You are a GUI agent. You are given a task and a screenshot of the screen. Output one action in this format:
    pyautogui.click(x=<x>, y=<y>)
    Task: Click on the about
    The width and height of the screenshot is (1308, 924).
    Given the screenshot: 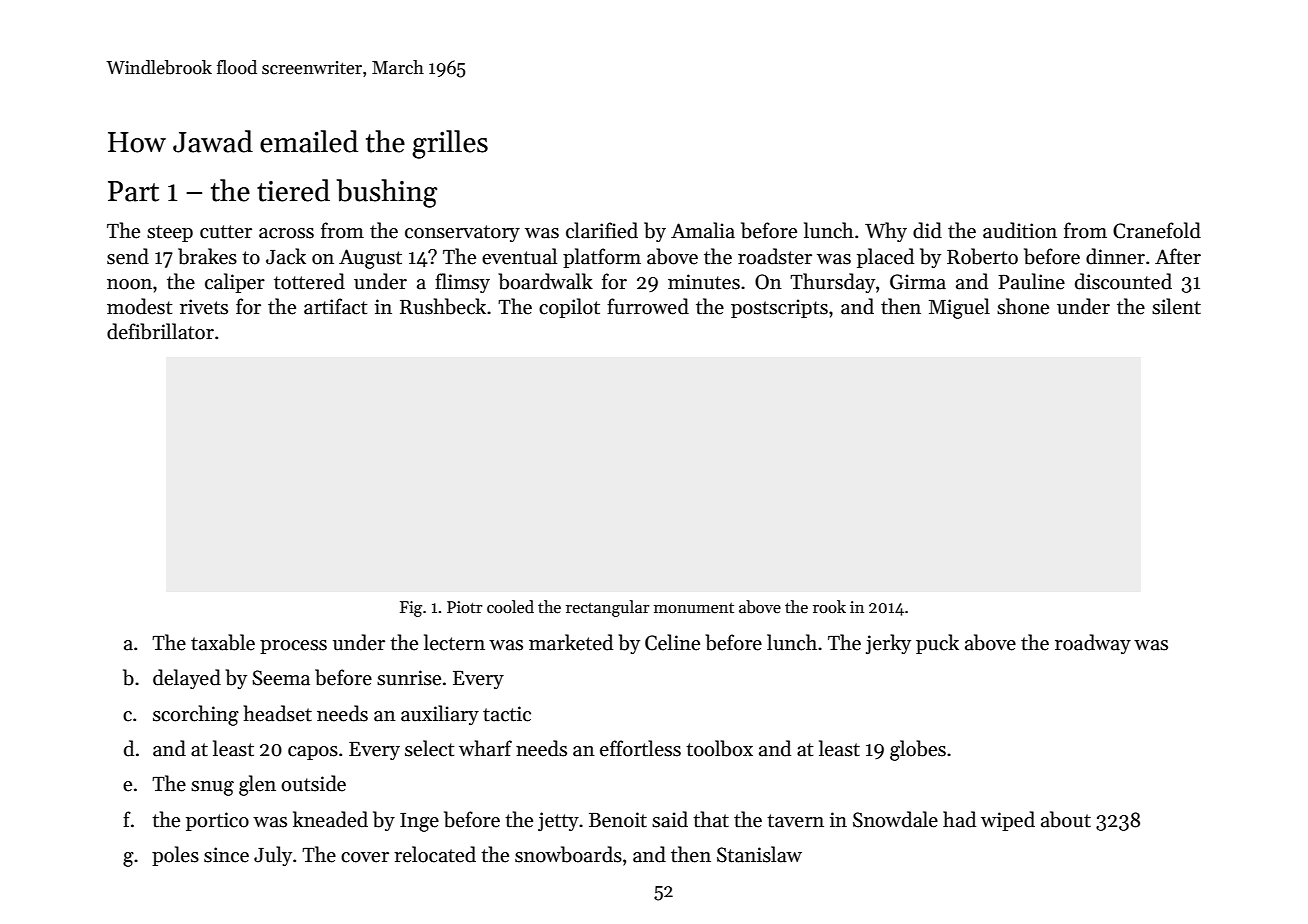 What is the action you would take?
    pyautogui.click(x=1066, y=819)
